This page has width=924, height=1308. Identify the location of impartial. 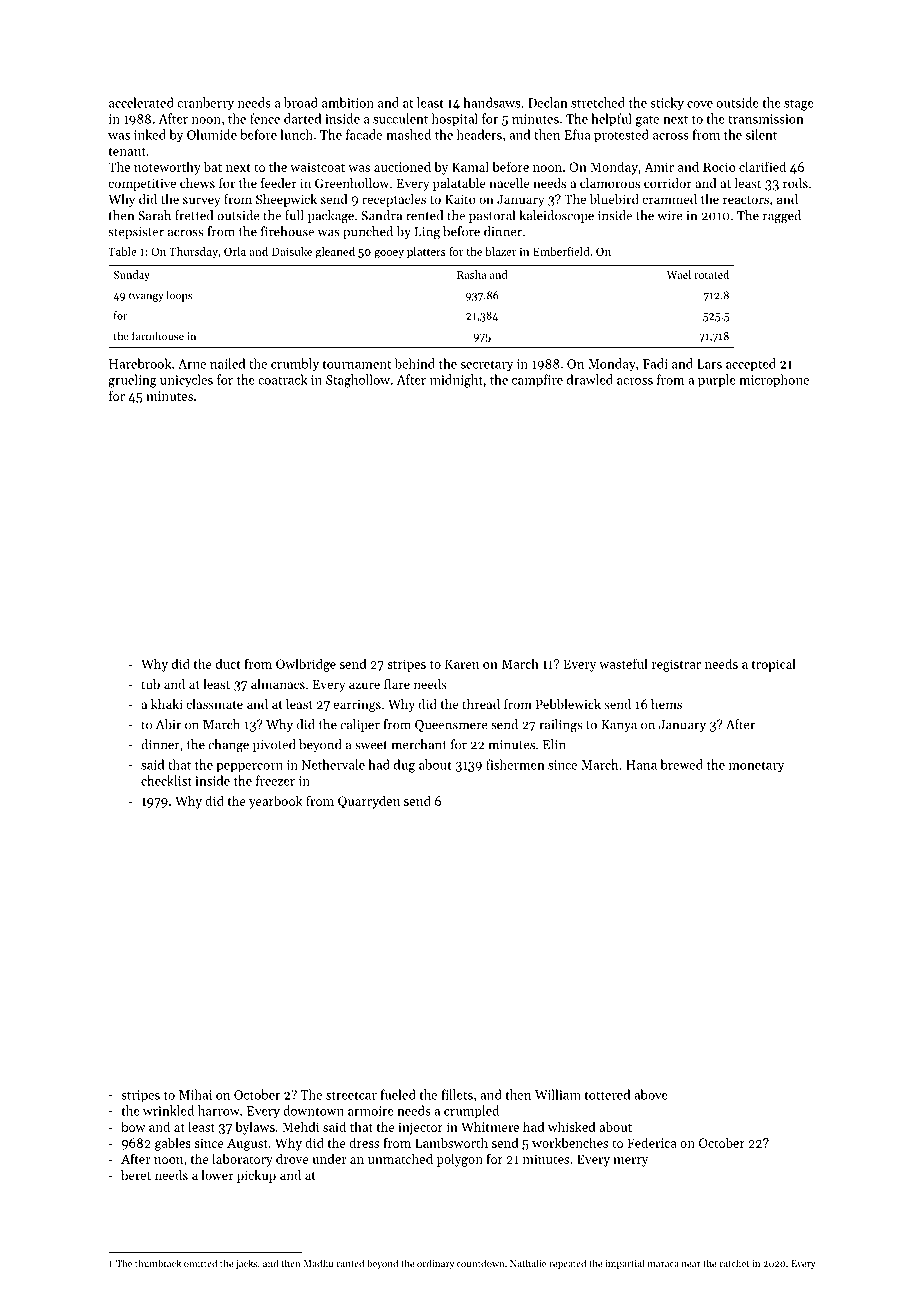
(624, 1264).
